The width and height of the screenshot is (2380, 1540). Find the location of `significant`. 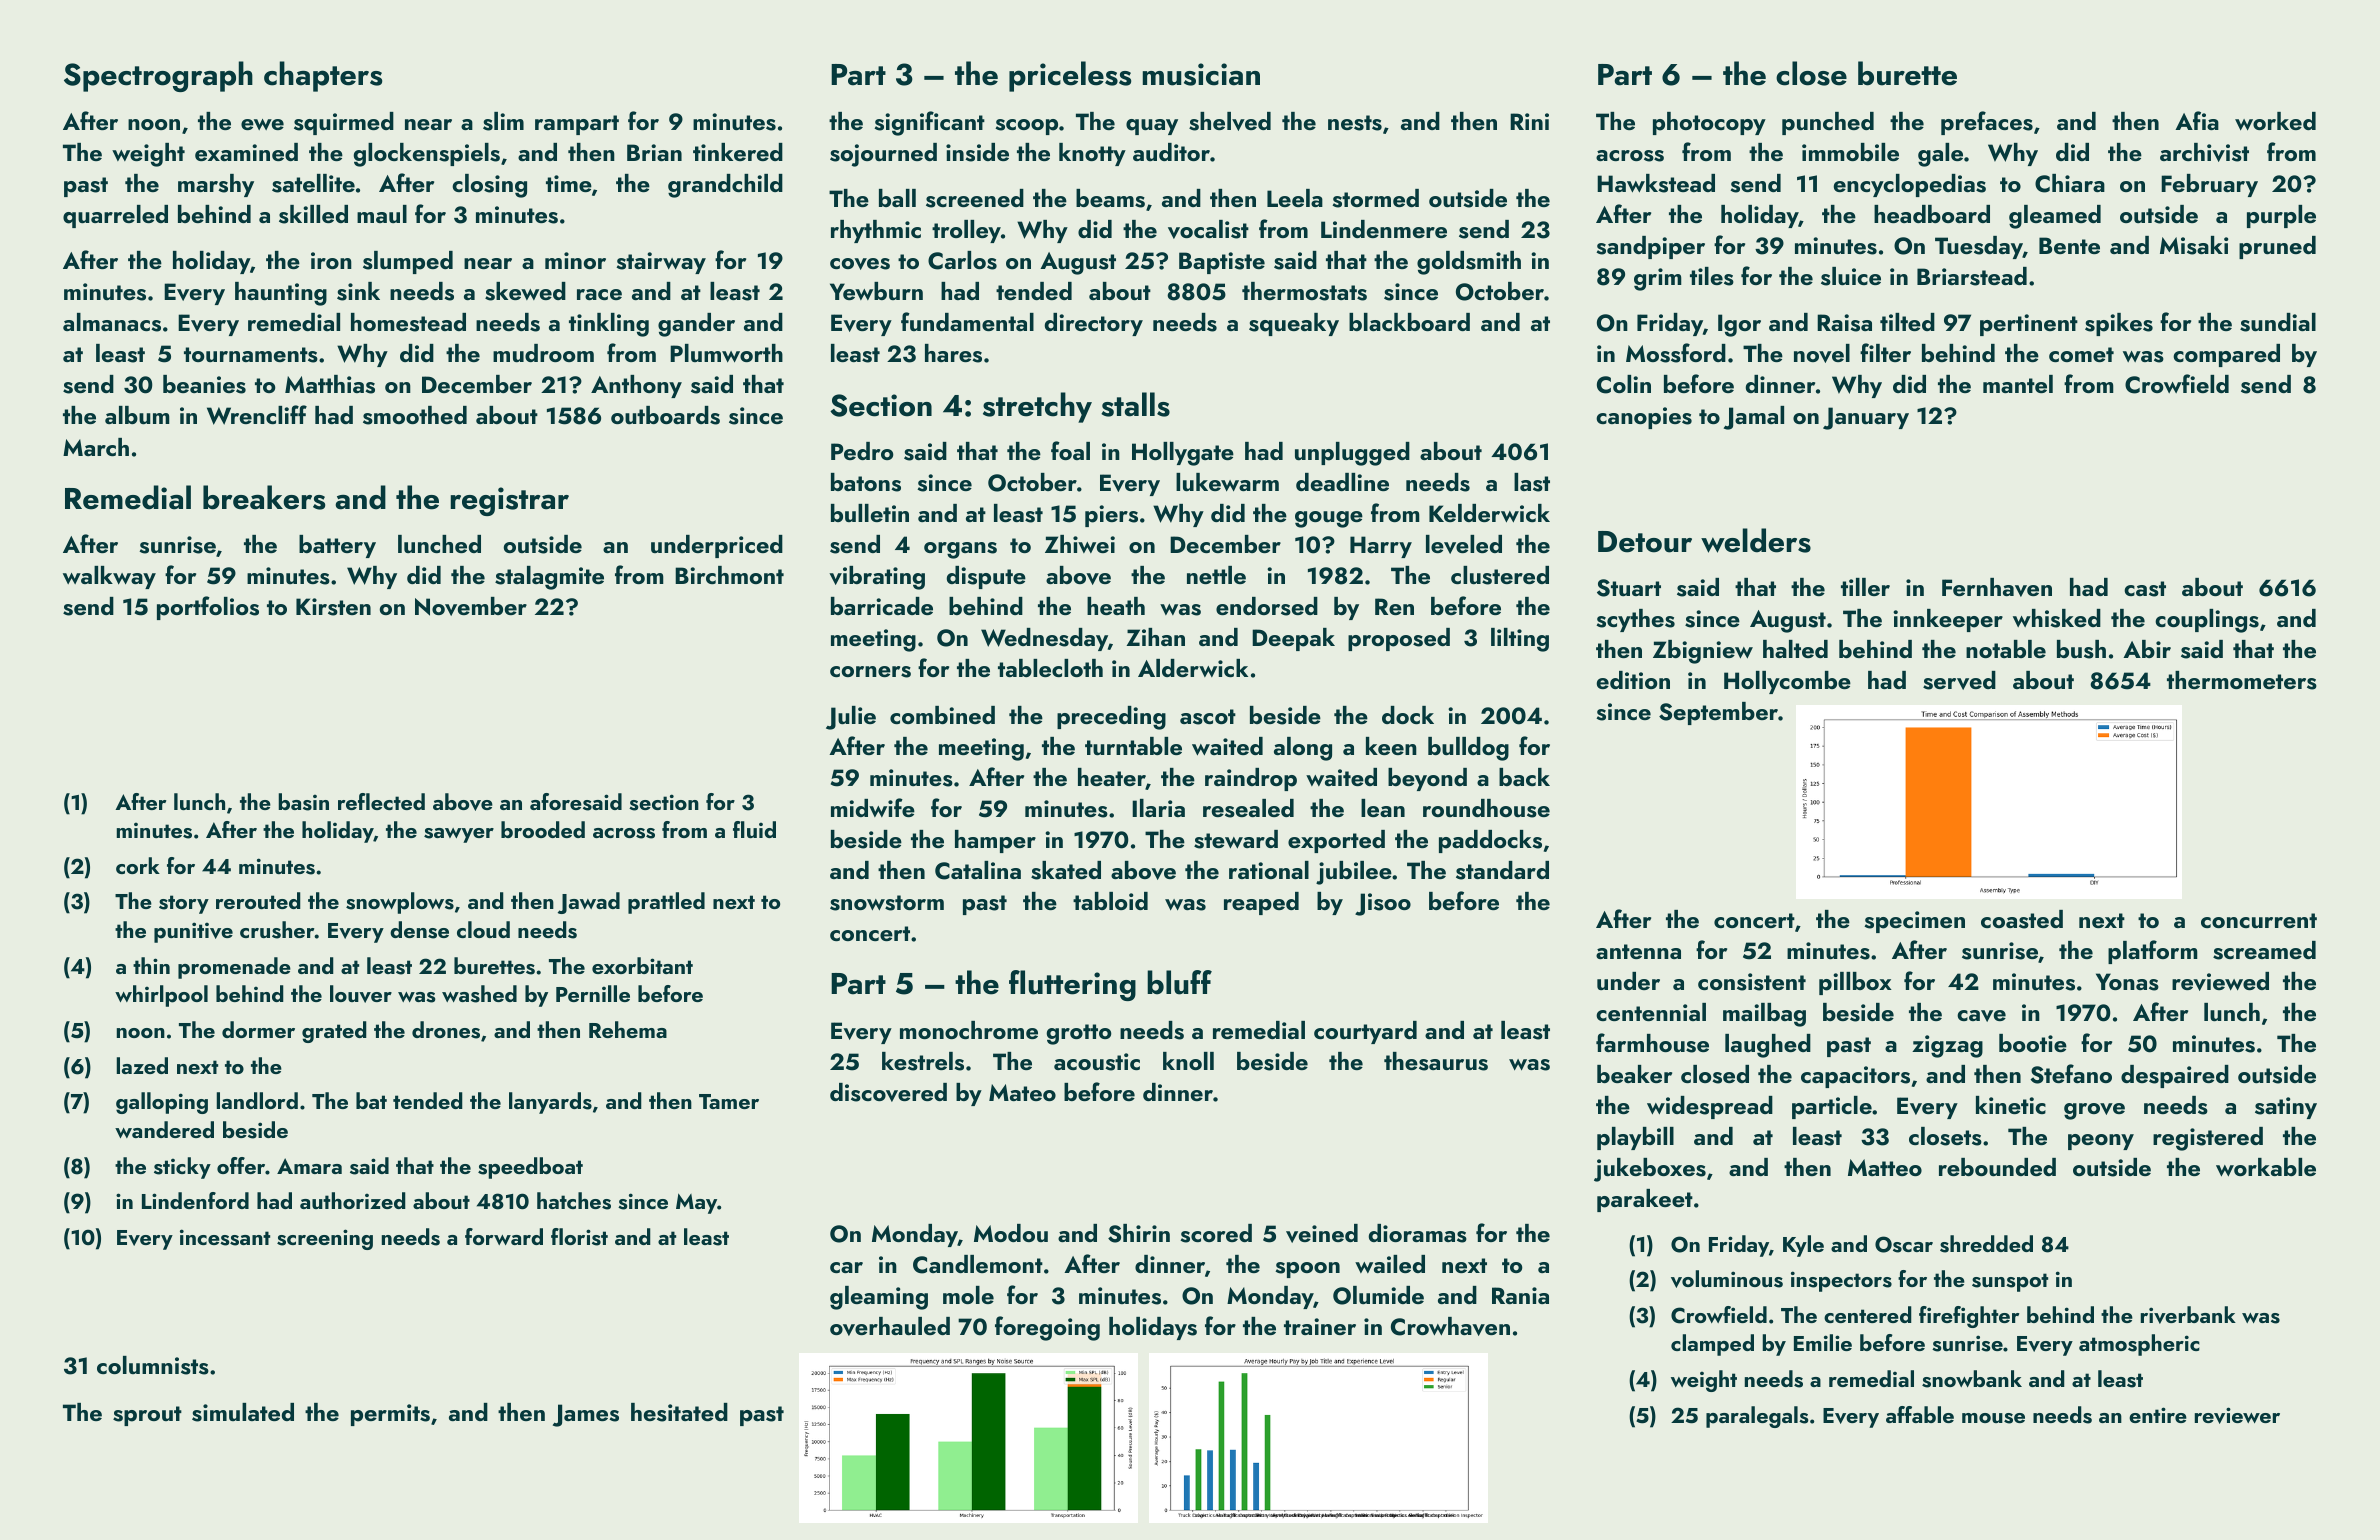

significant is located at coordinates (929, 123).
